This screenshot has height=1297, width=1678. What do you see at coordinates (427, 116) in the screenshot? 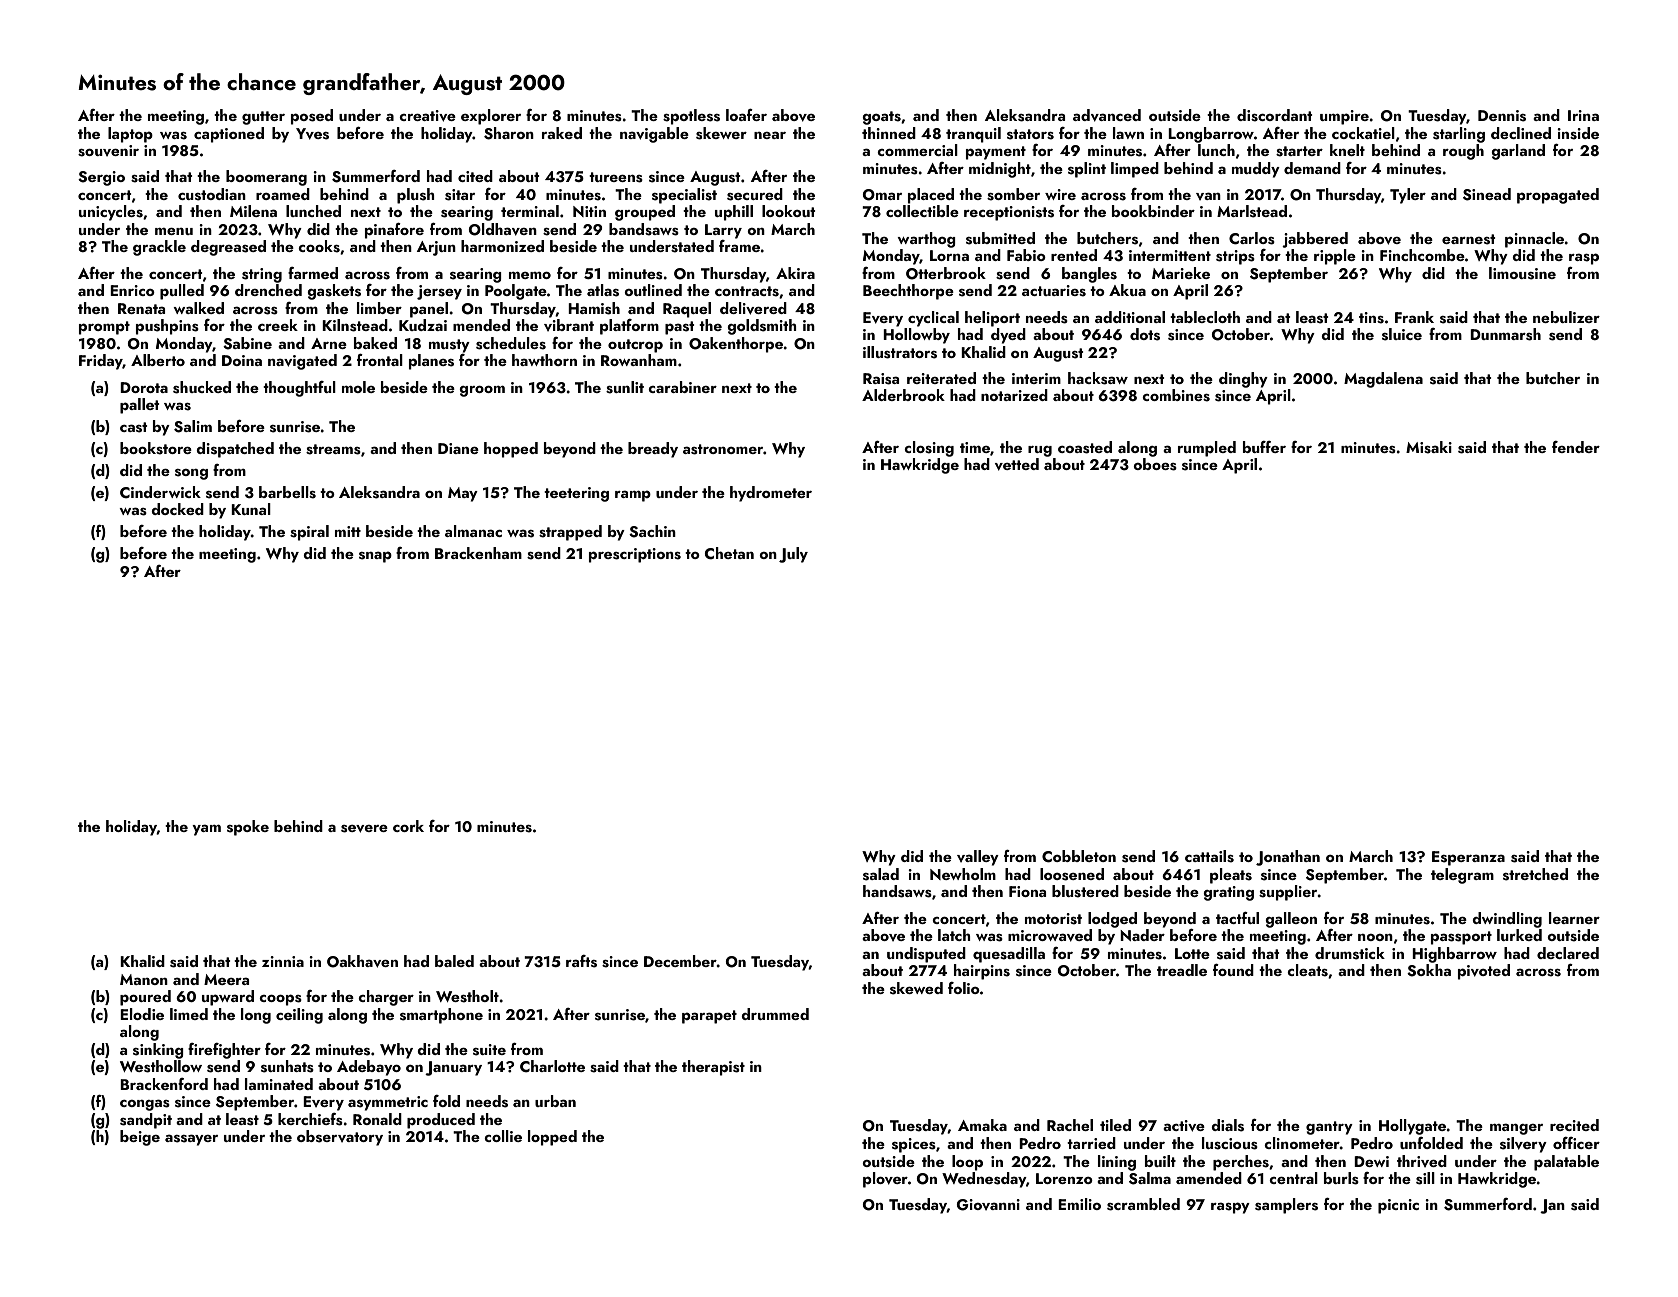
I see `creative` at bounding box center [427, 116].
